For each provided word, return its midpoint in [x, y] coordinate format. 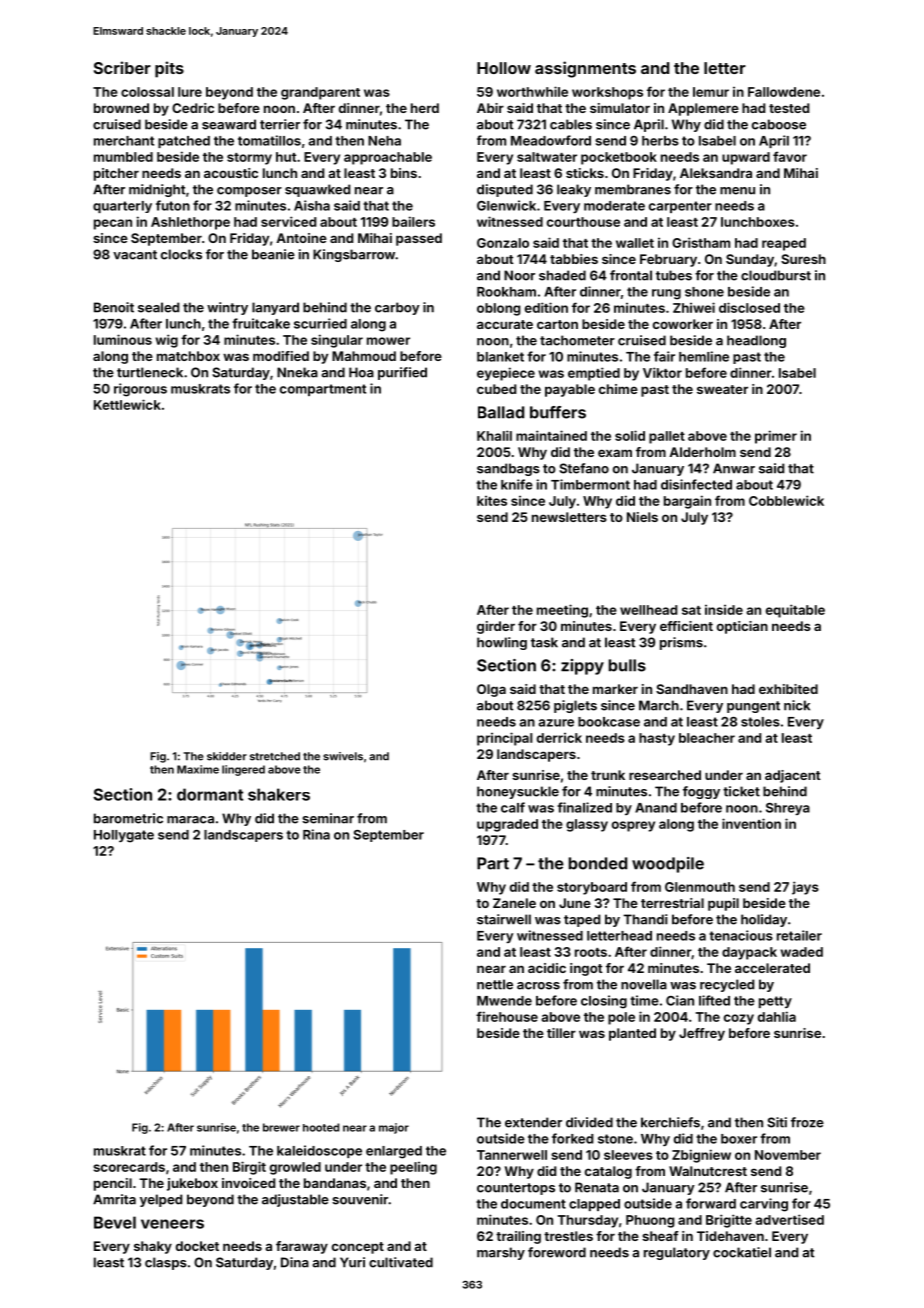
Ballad [501, 412]
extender [533, 1122]
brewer [281, 1127]
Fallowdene [784, 92]
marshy [501, 1253]
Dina [295, 1262]
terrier [280, 124]
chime [618, 389]
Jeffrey [702, 1034]
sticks [585, 173]
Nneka [297, 372]
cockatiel [742, 1252]
